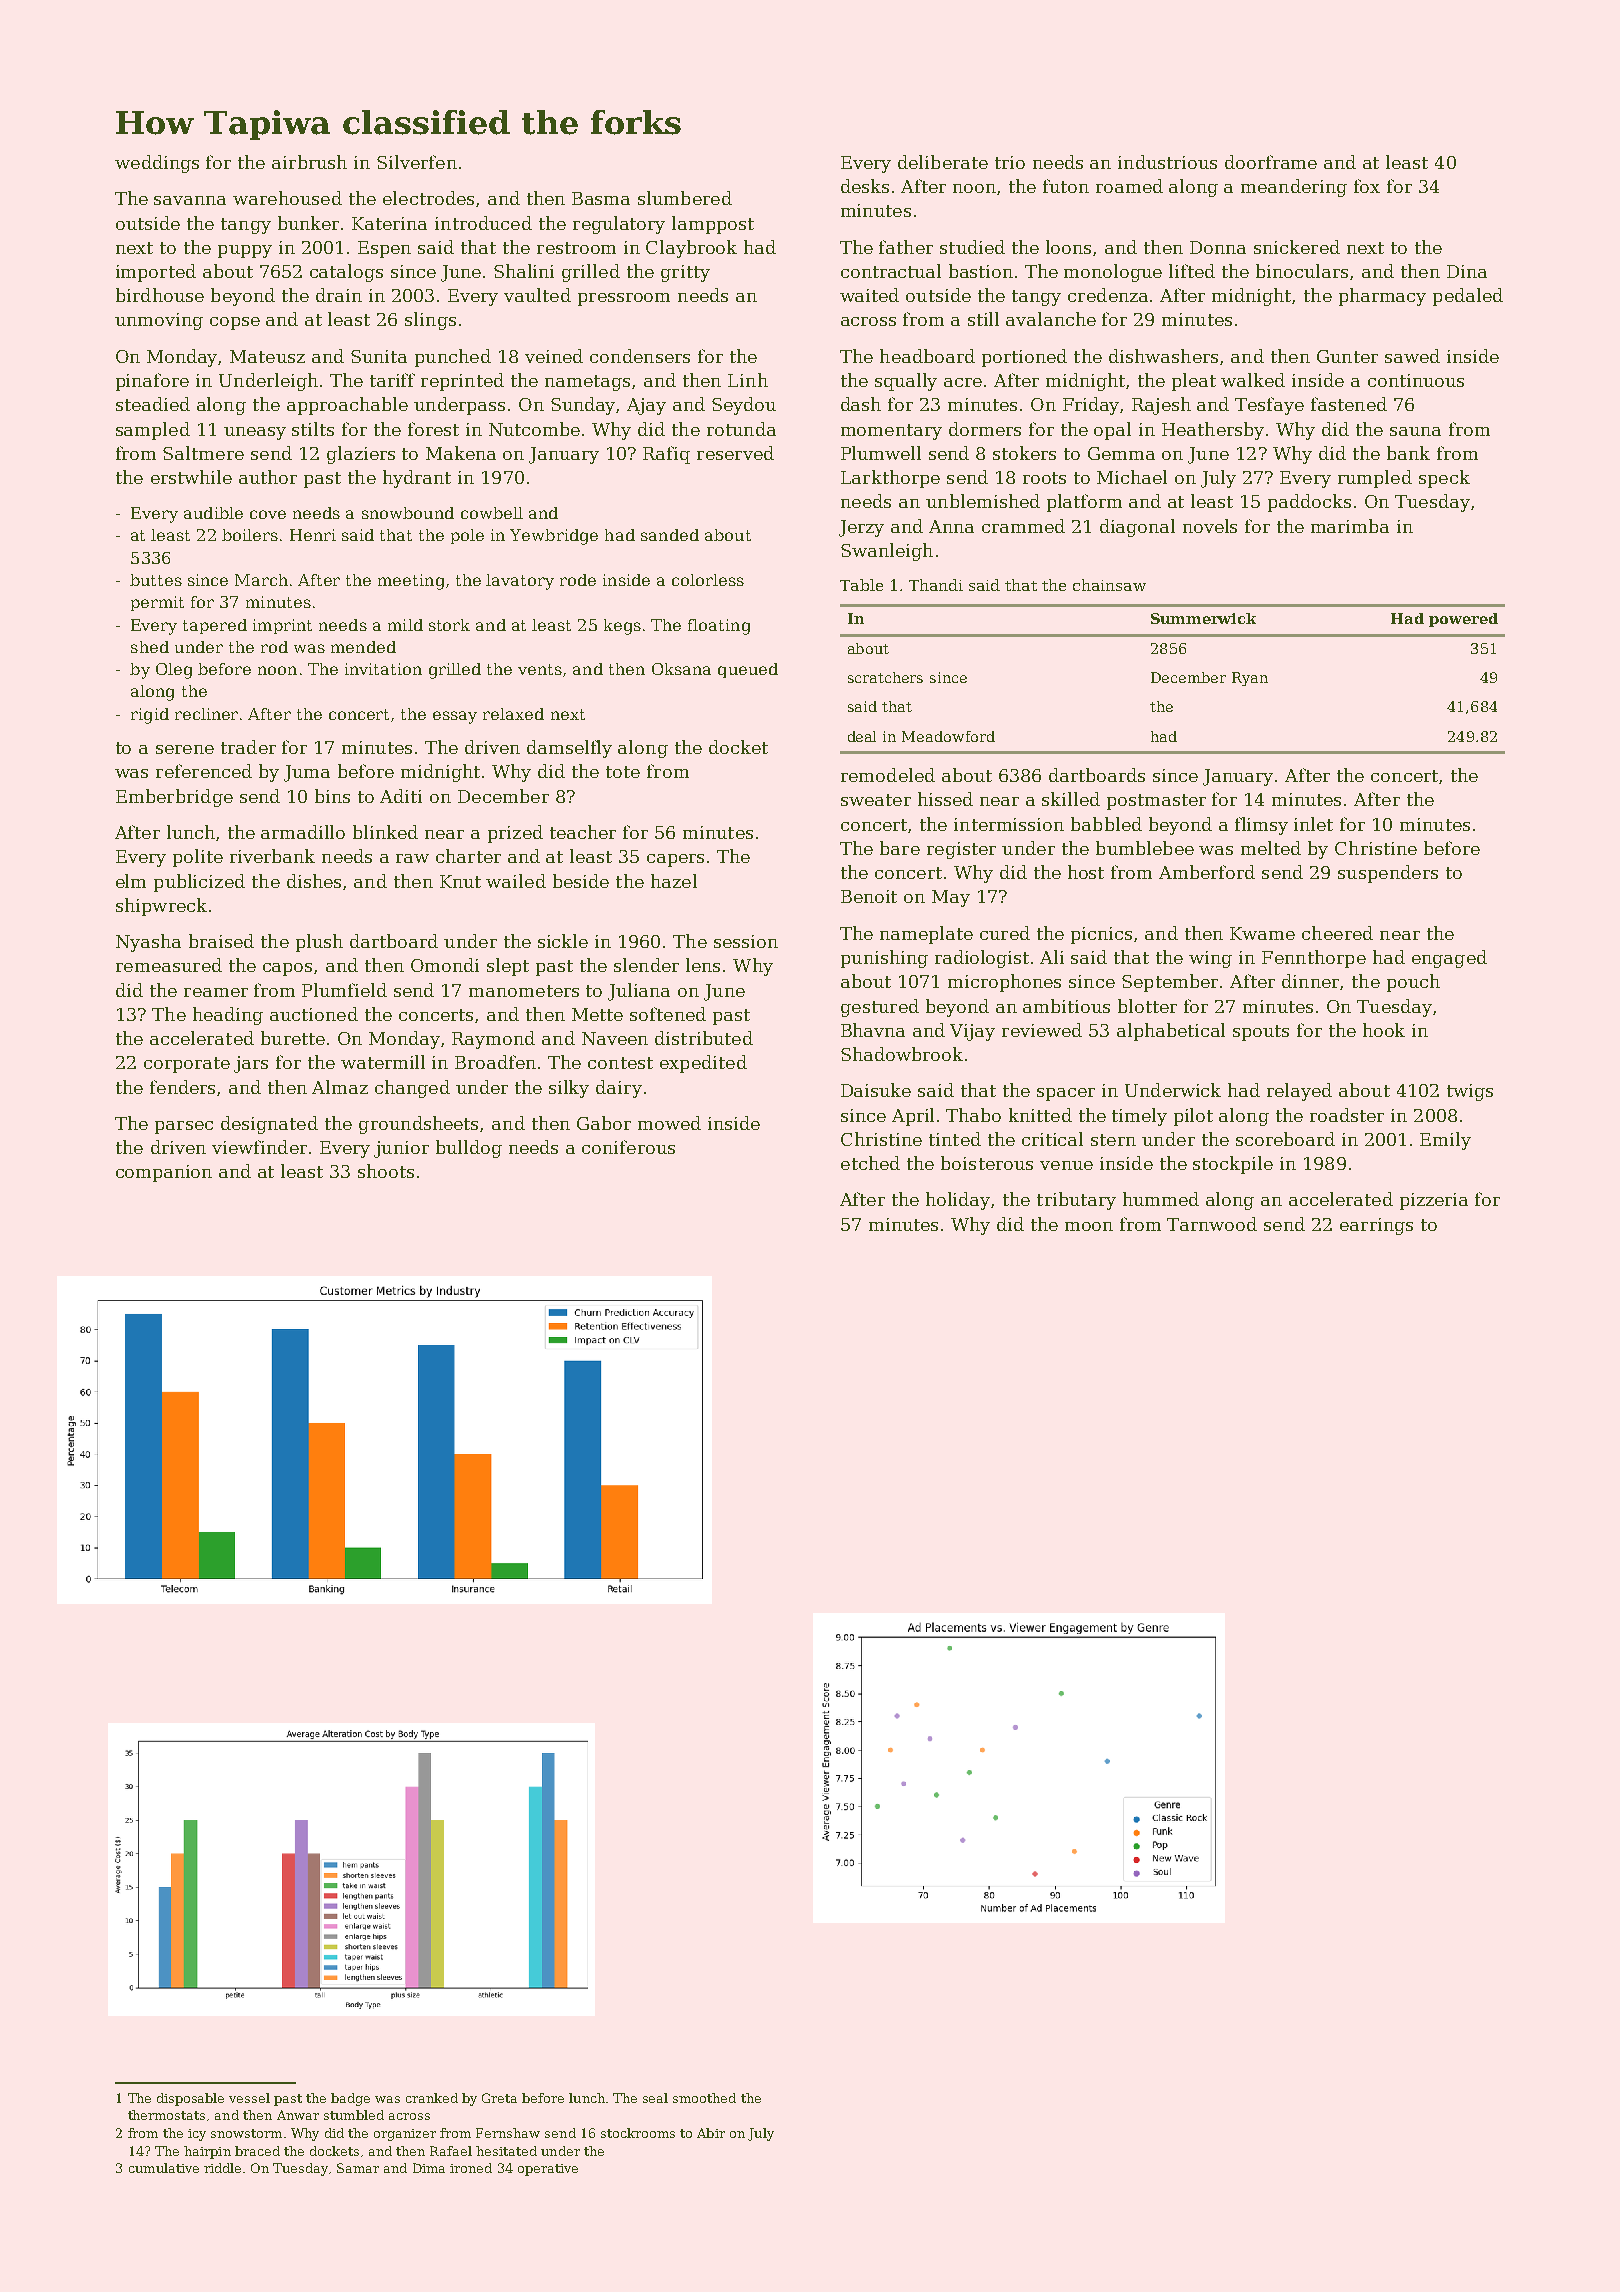  What do you see at coordinates (711, 2133) in the screenshot?
I see `Abir` at bounding box center [711, 2133].
